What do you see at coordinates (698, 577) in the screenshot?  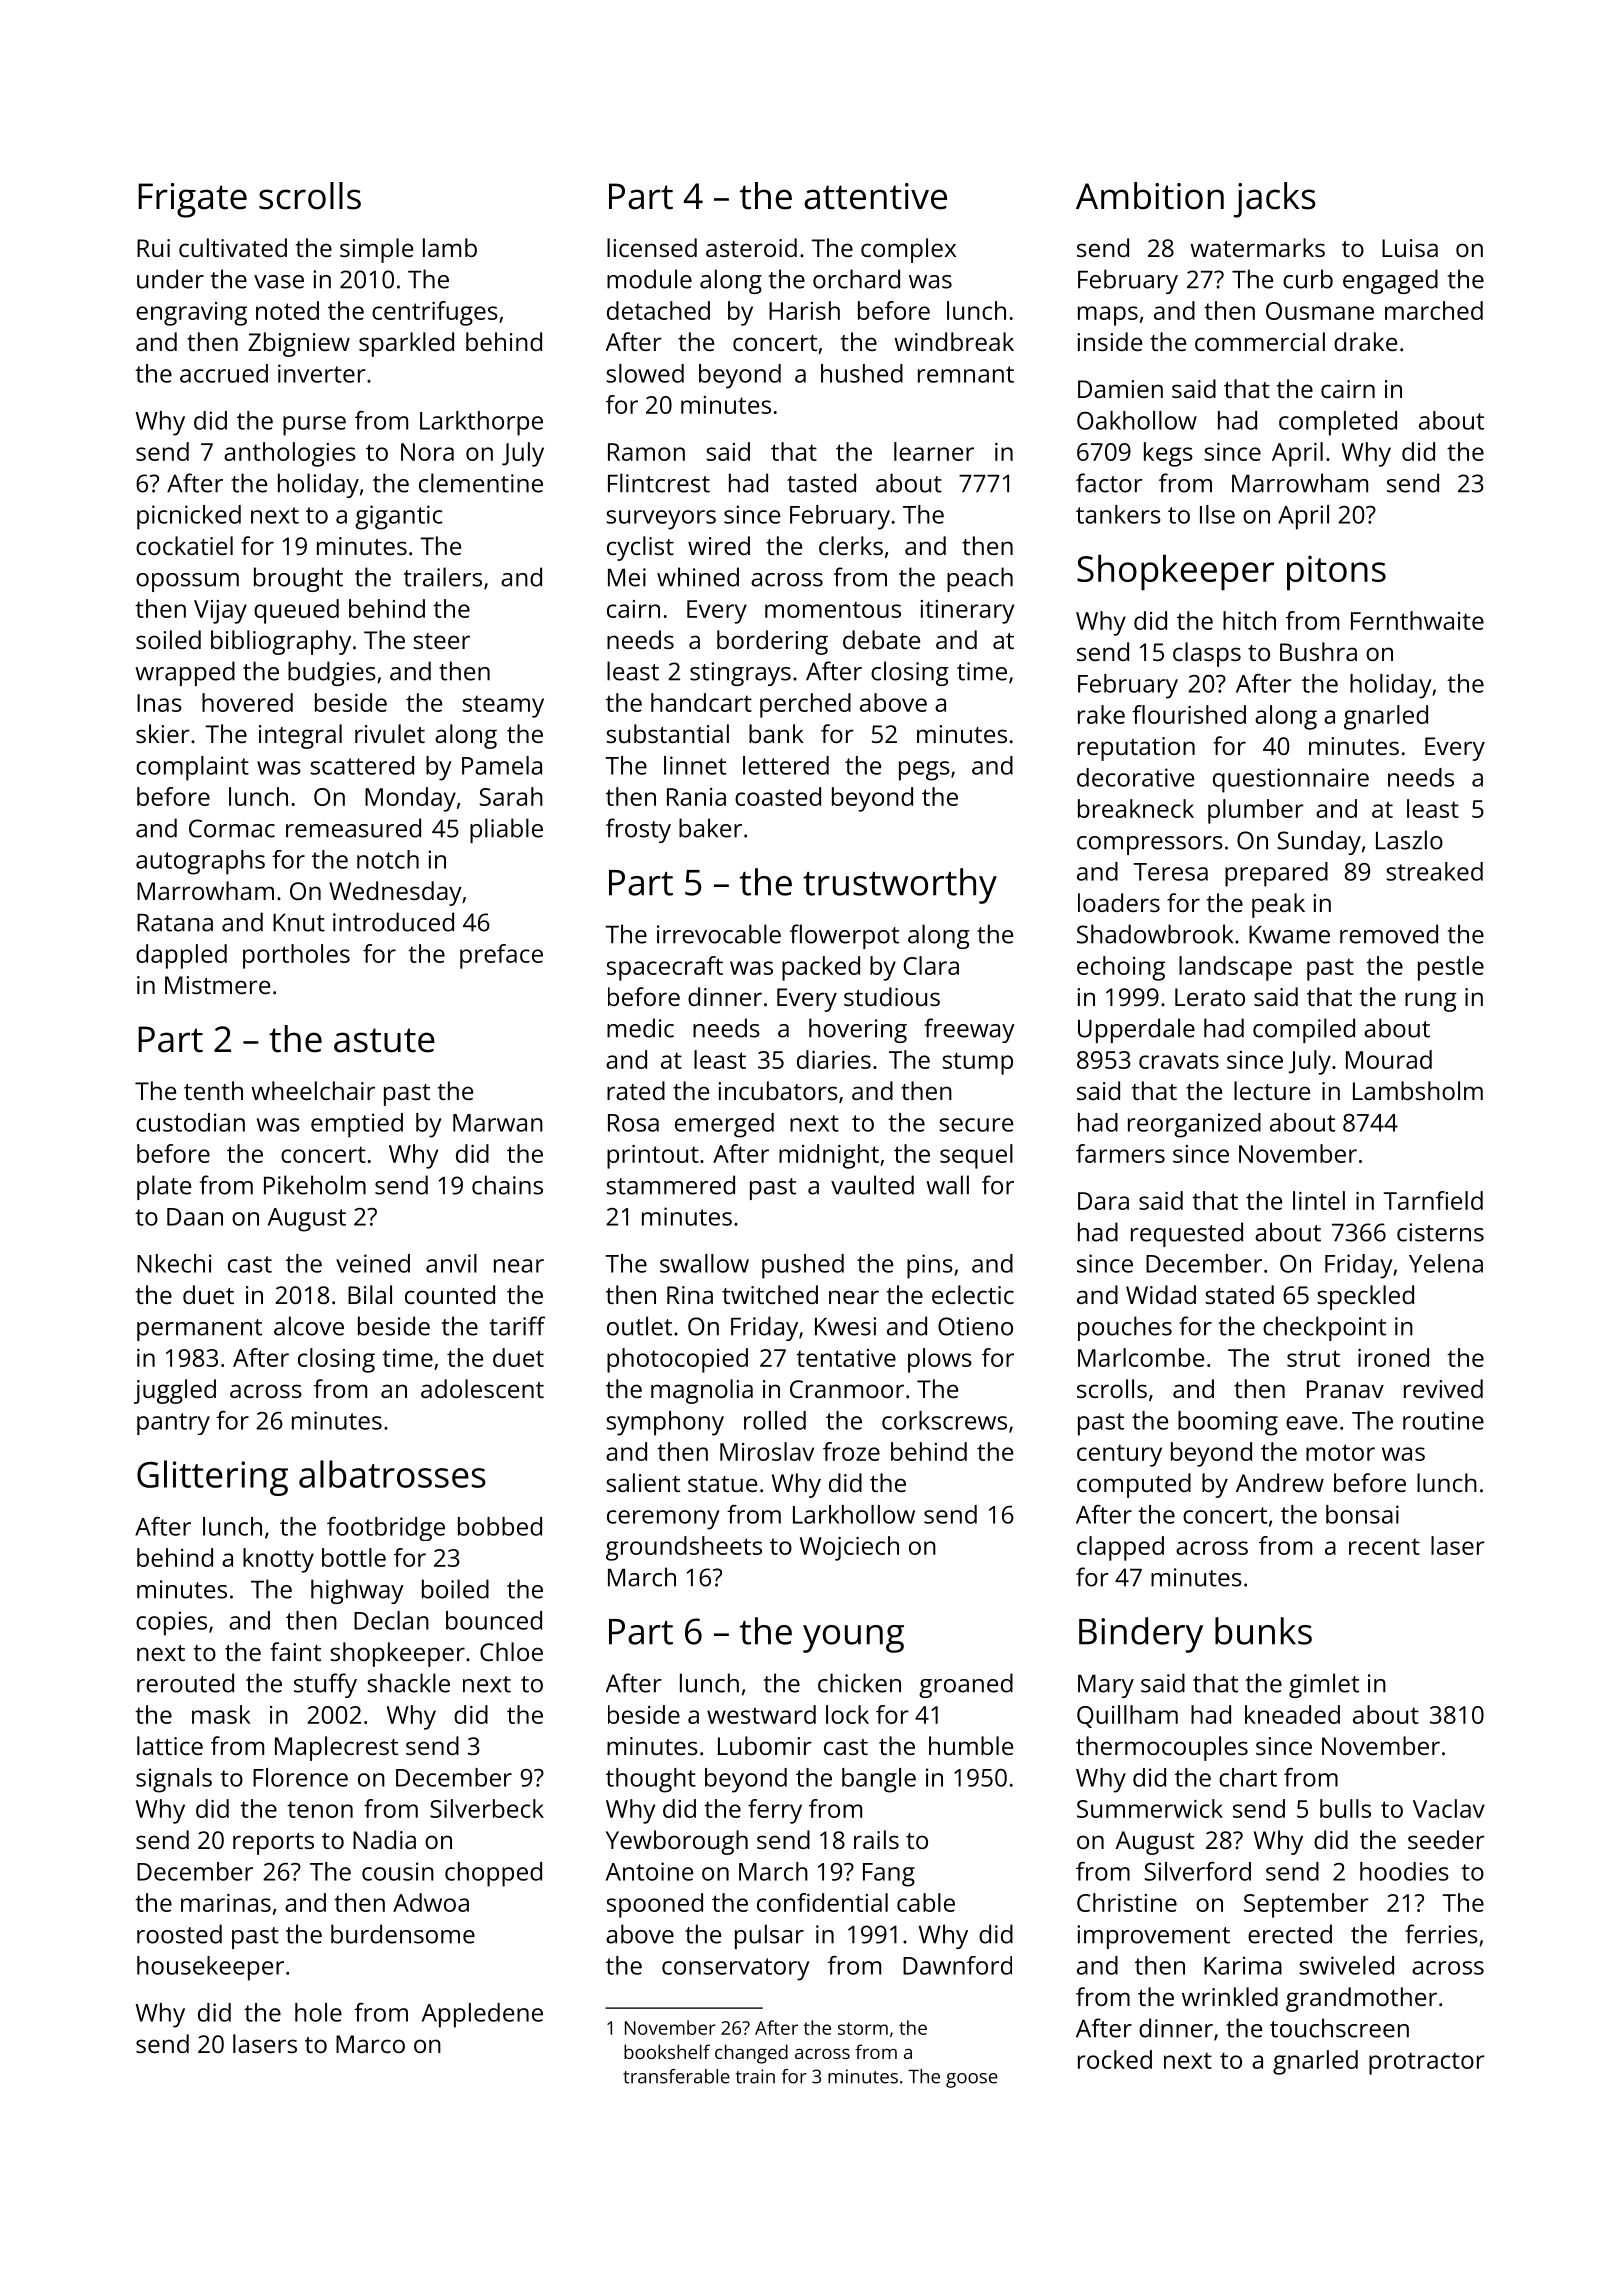 I see `whined` at bounding box center [698, 577].
